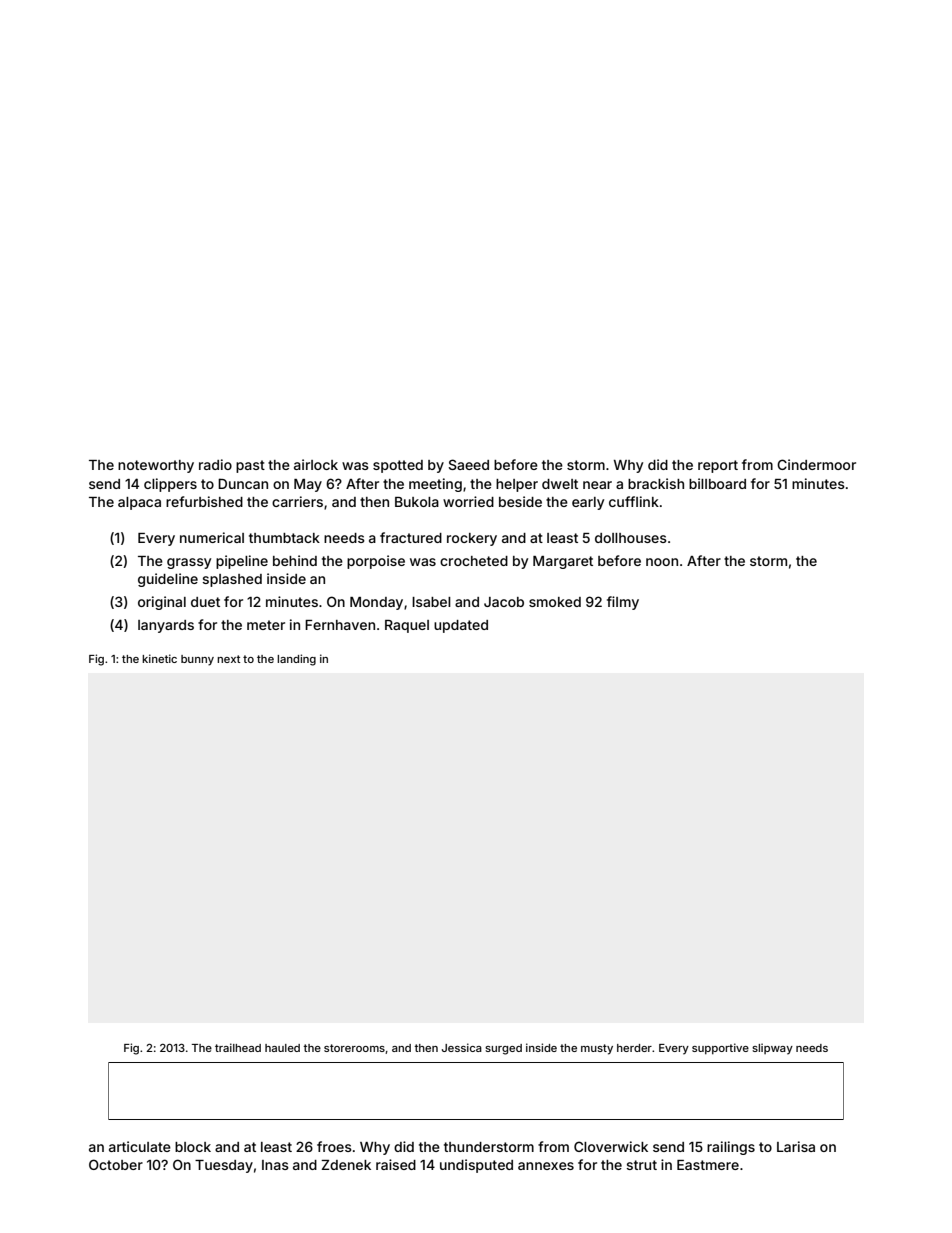  Describe the element at coordinates (159, 658) in the document. I see `kinetic` at that location.
